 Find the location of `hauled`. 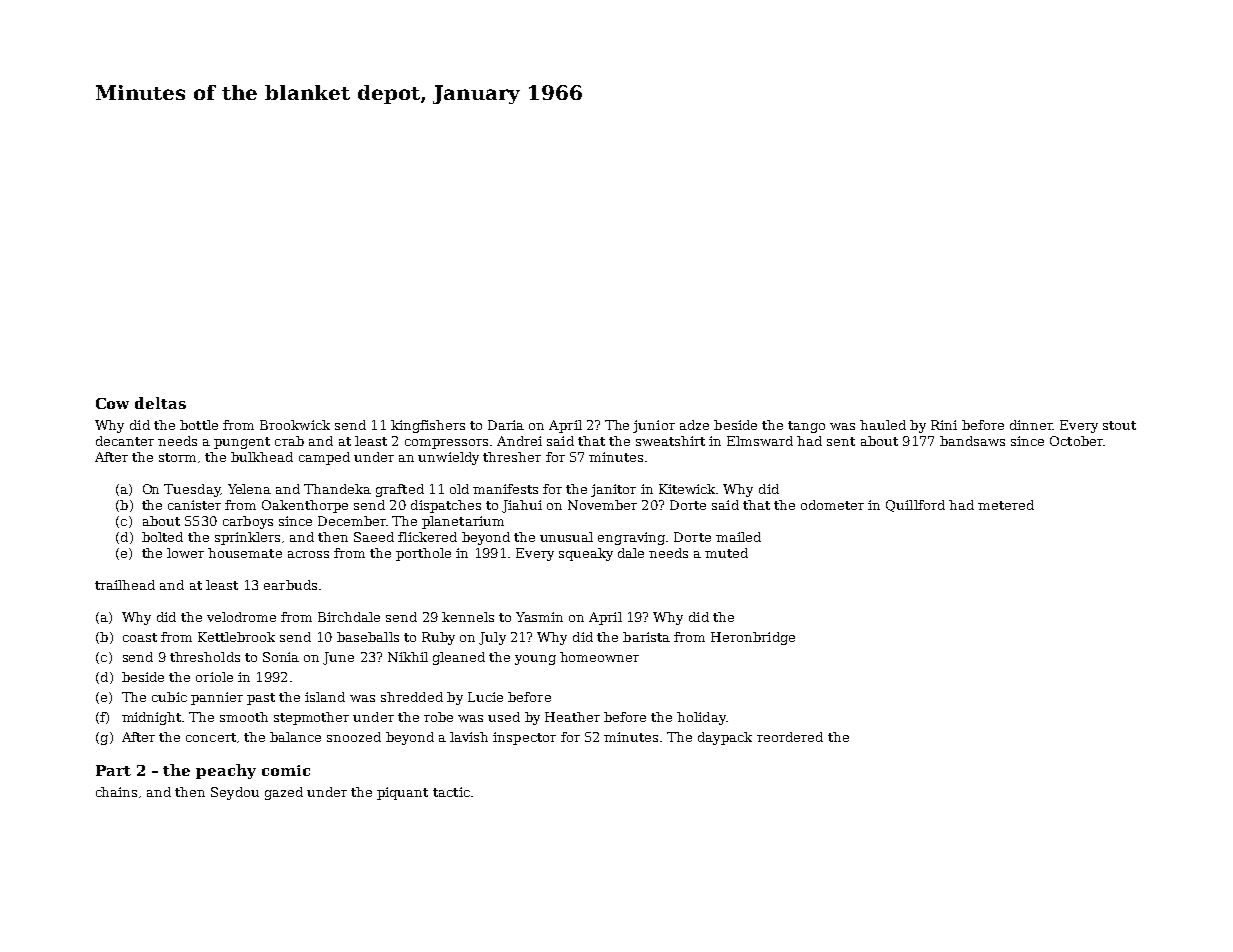

hauled is located at coordinates (883, 425).
